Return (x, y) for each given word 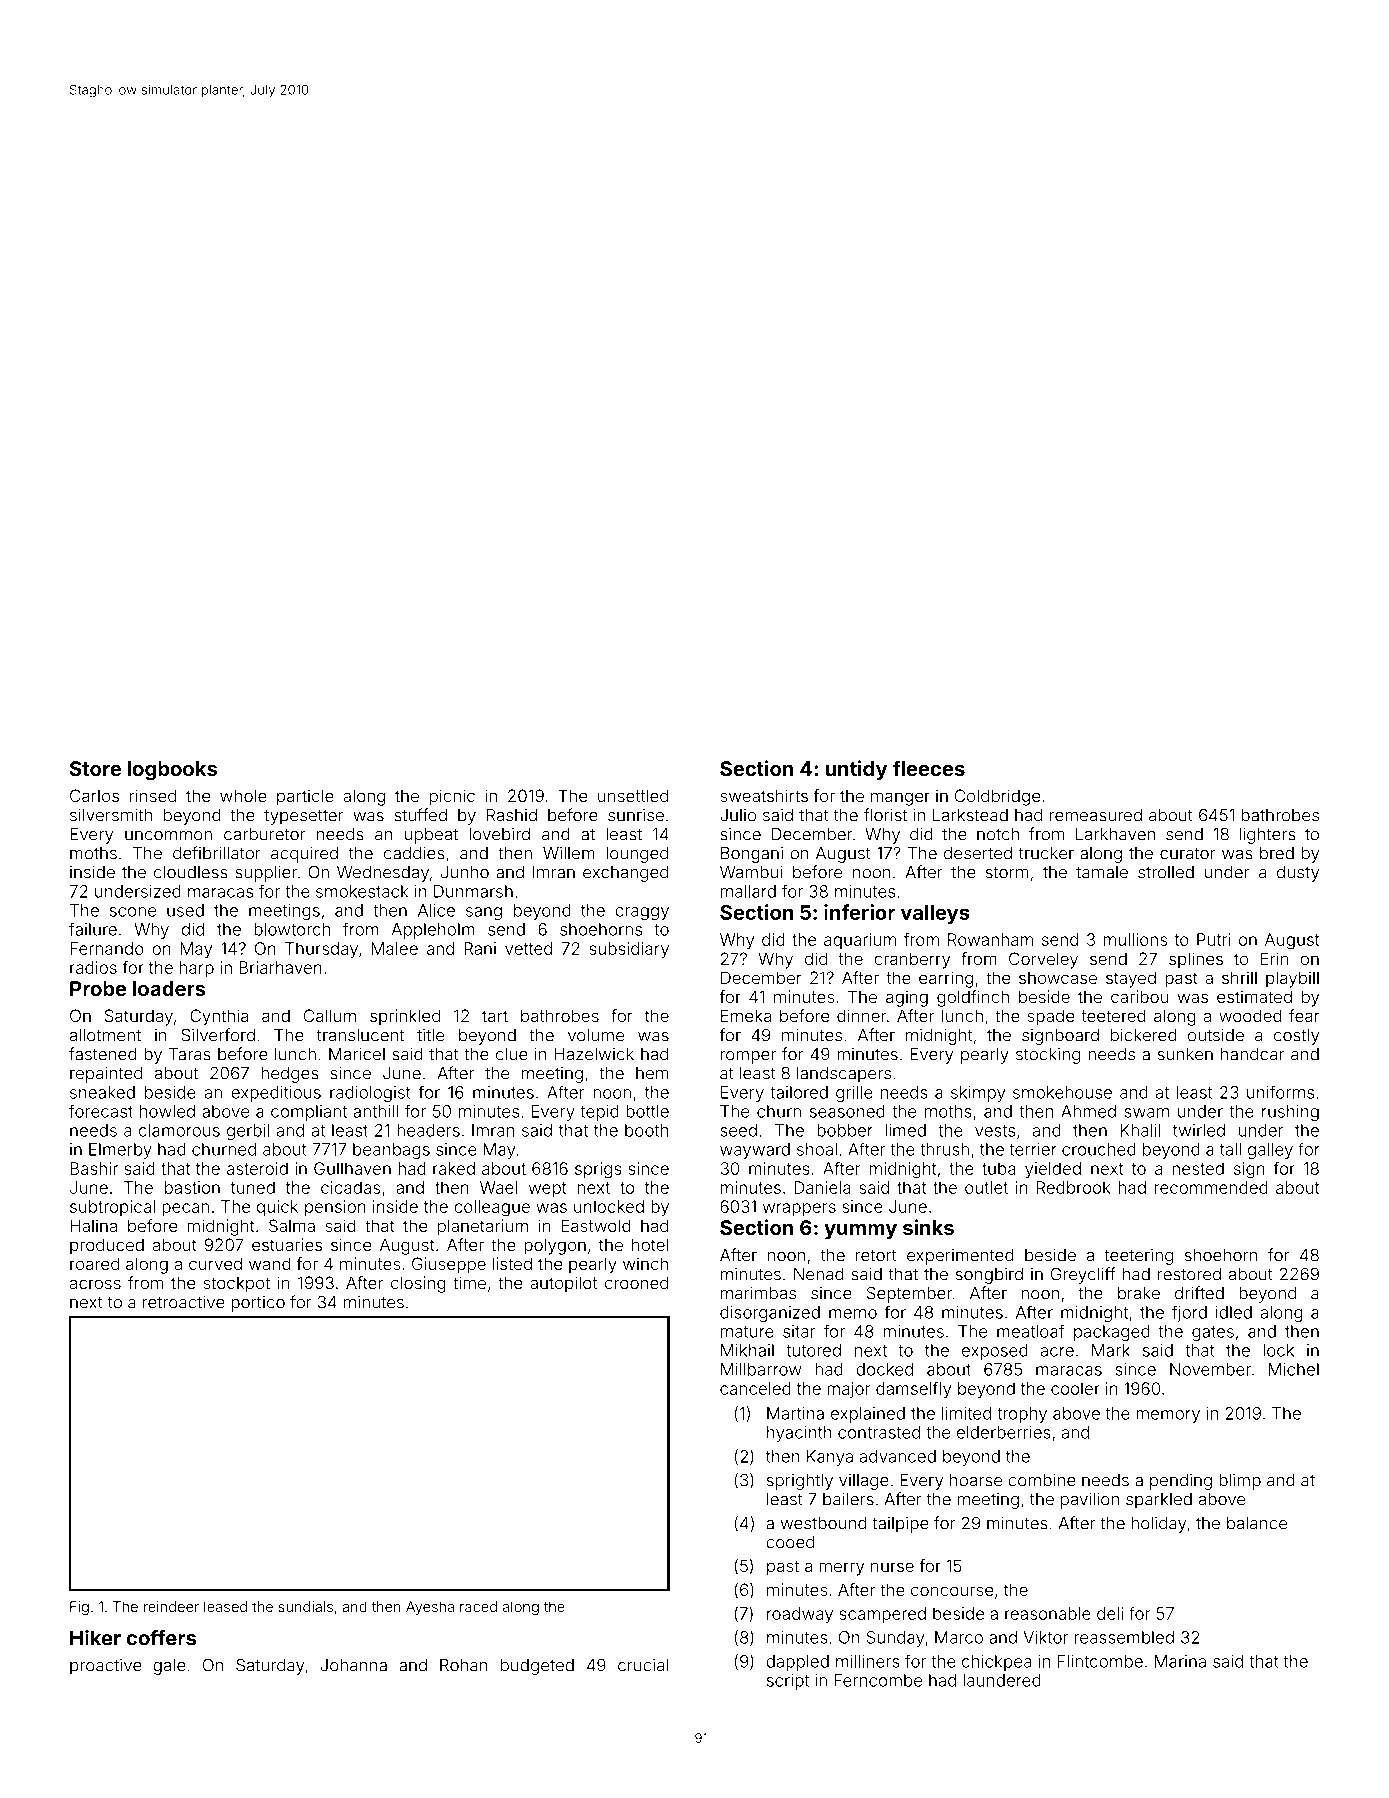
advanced (898, 1456)
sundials (306, 1606)
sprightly (800, 1482)
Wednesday (383, 874)
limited (966, 1413)
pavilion (1090, 1500)
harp (197, 969)
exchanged (625, 874)
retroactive (184, 1302)
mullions (1135, 939)
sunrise (636, 815)
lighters (1268, 835)
